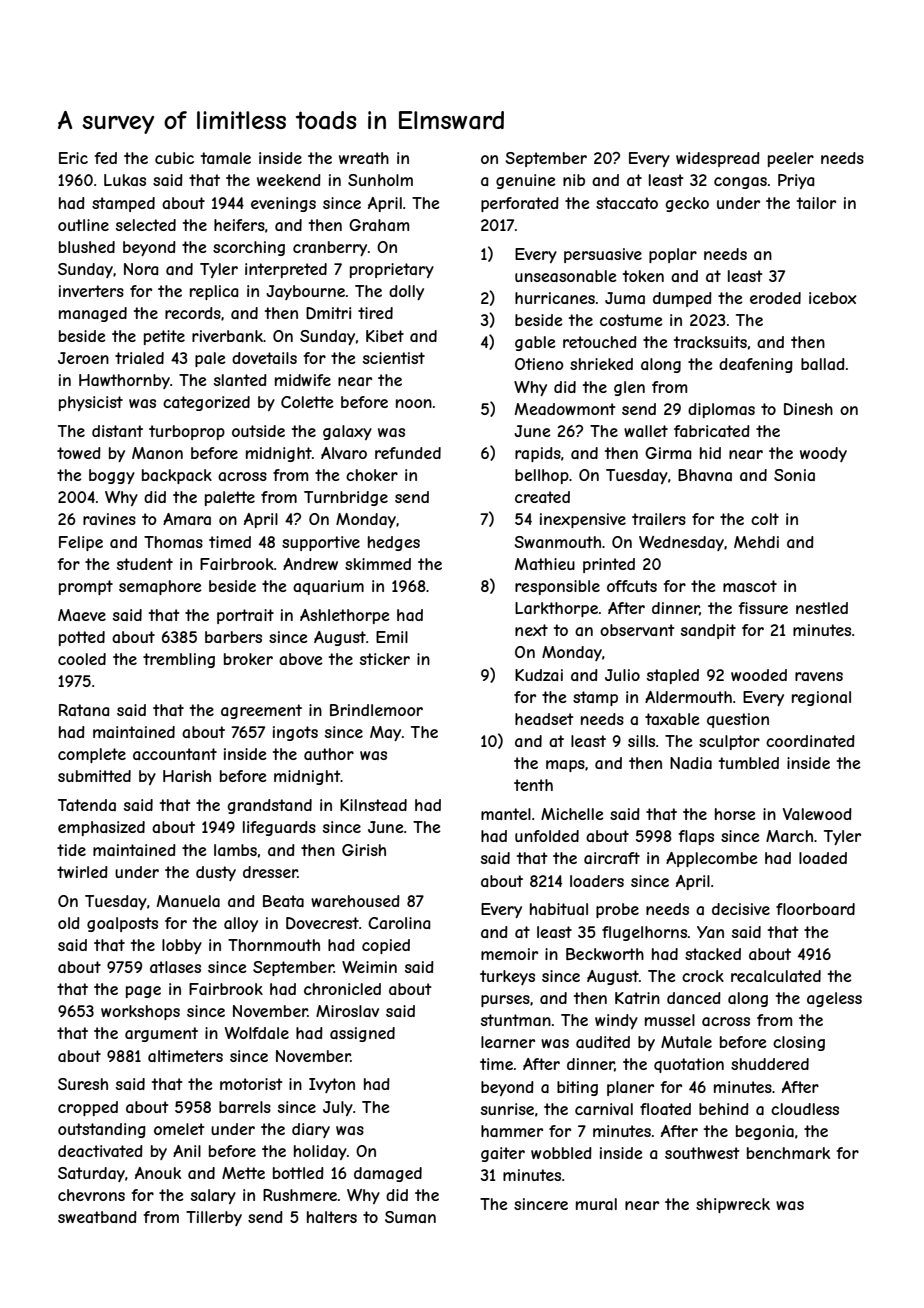  I want to click on semaphore, so click(160, 587).
